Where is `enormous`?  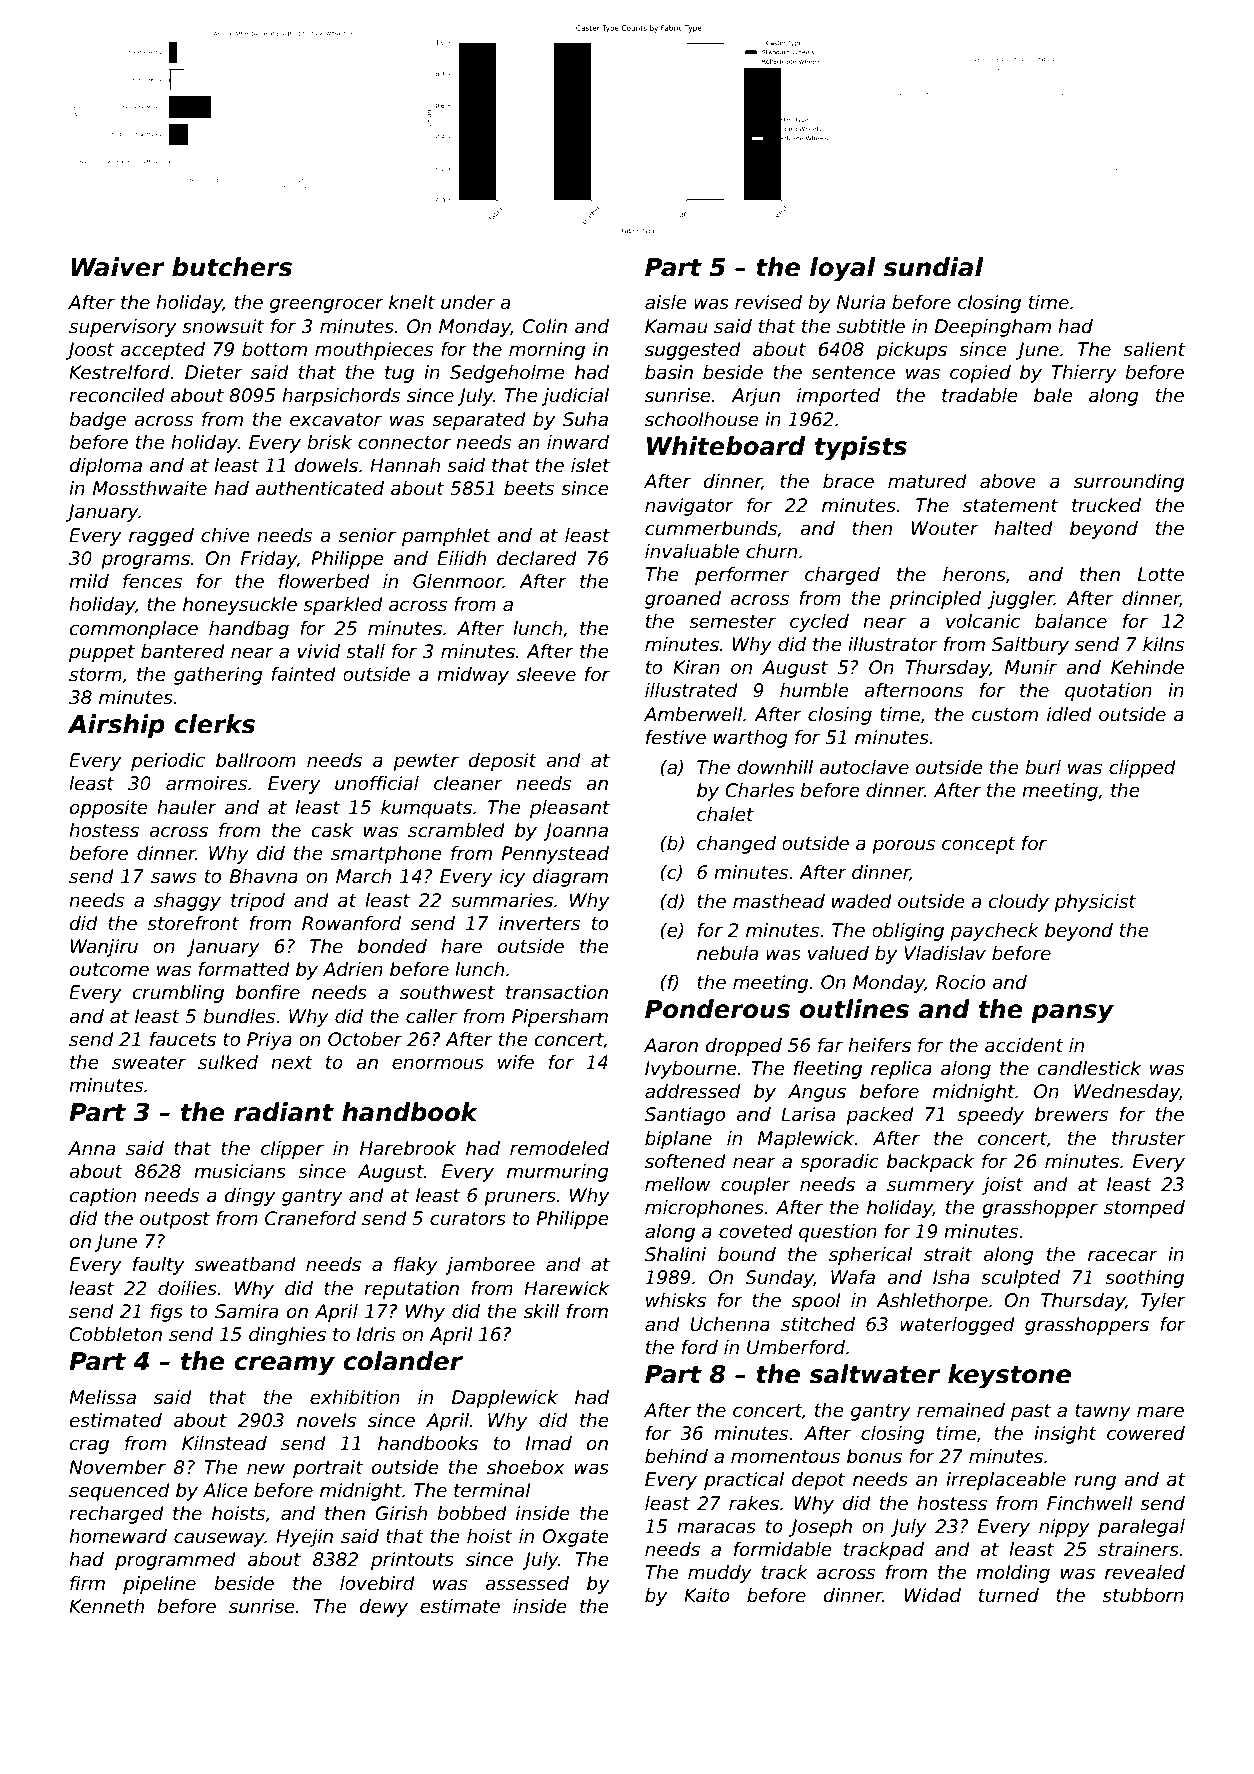 enormous is located at coordinates (438, 1064).
